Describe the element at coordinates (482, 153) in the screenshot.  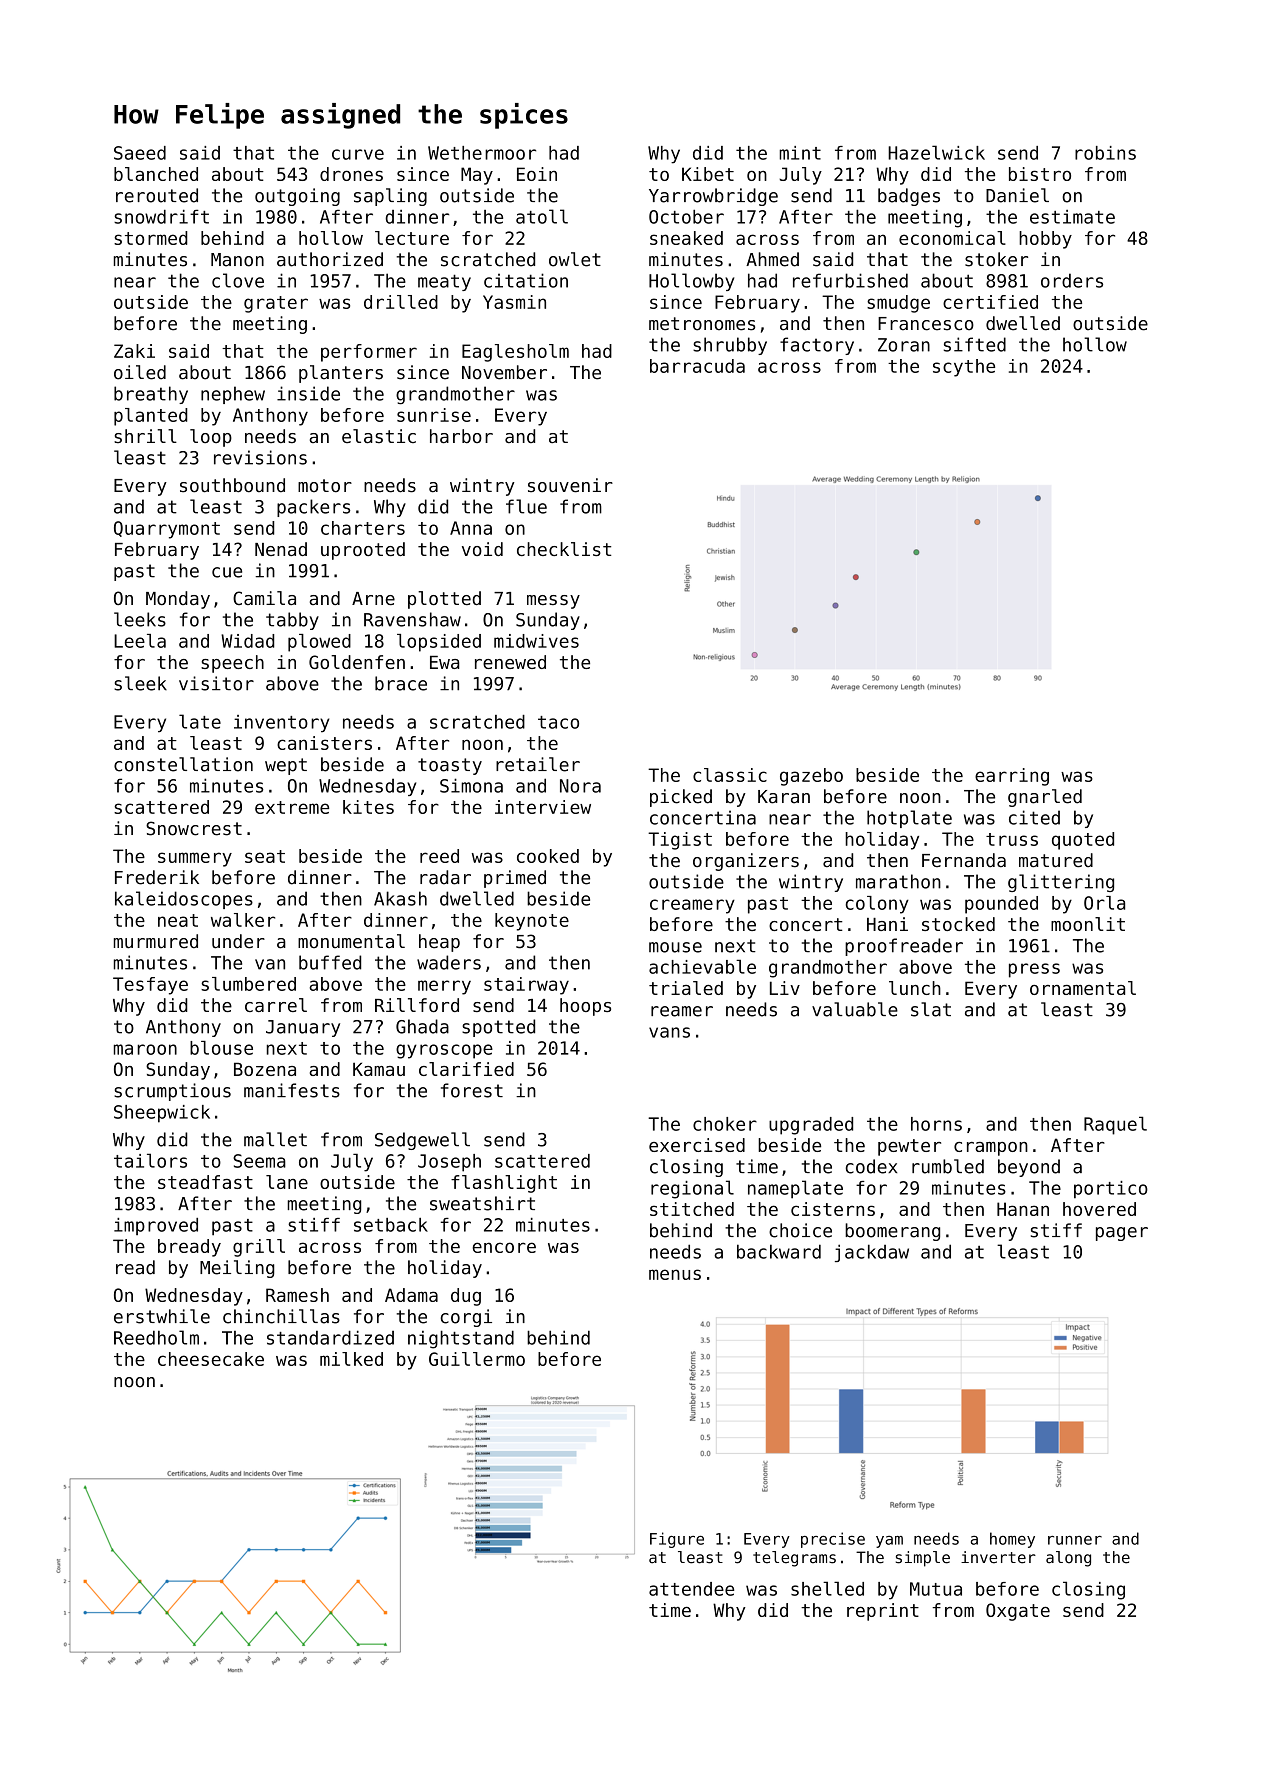
I see `Wethermoor` at that location.
